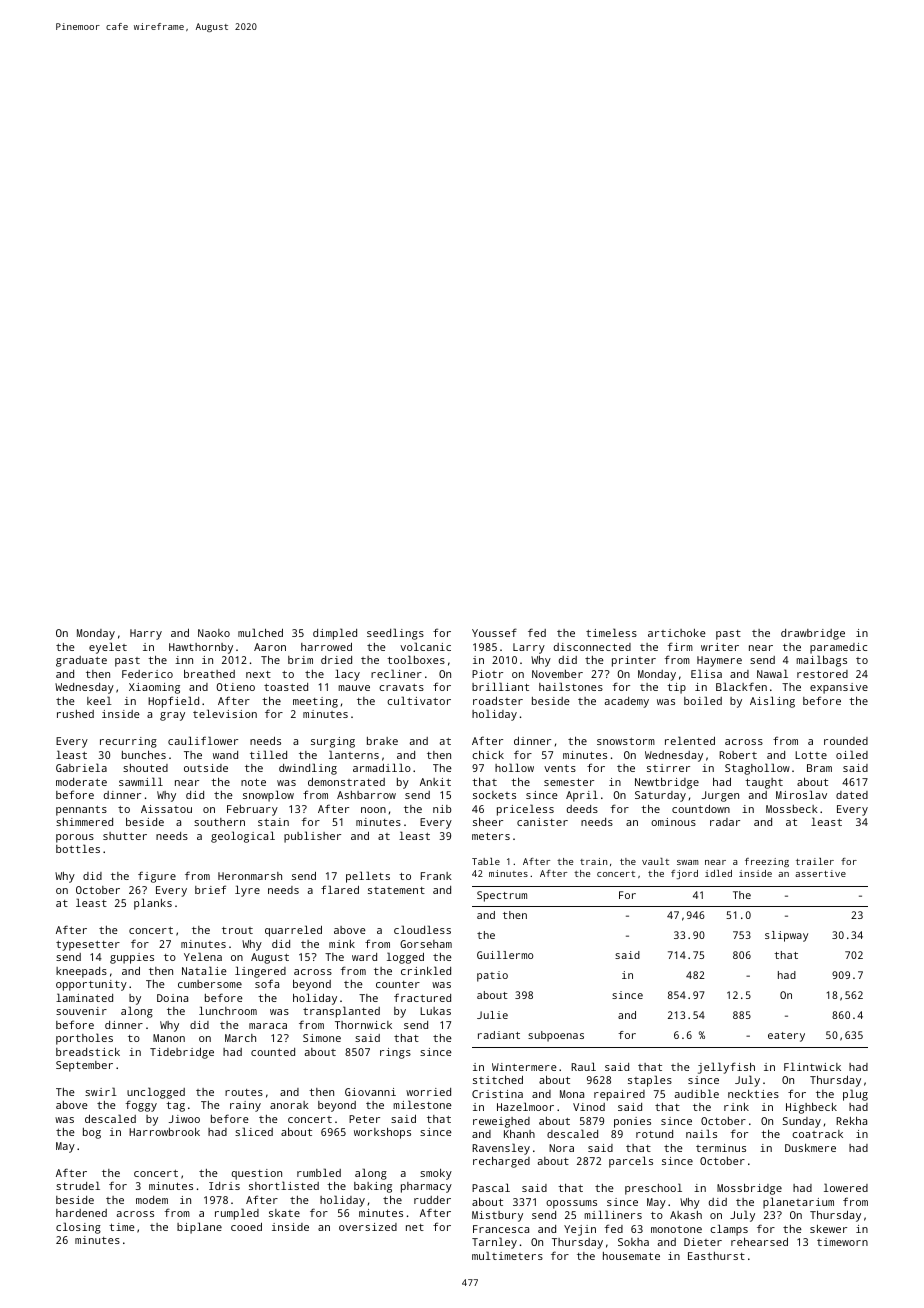 Image resolution: width=924 pixels, height=1308 pixels. Describe the element at coordinates (366, 795) in the document. I see `Ashbarrow` at that location.
